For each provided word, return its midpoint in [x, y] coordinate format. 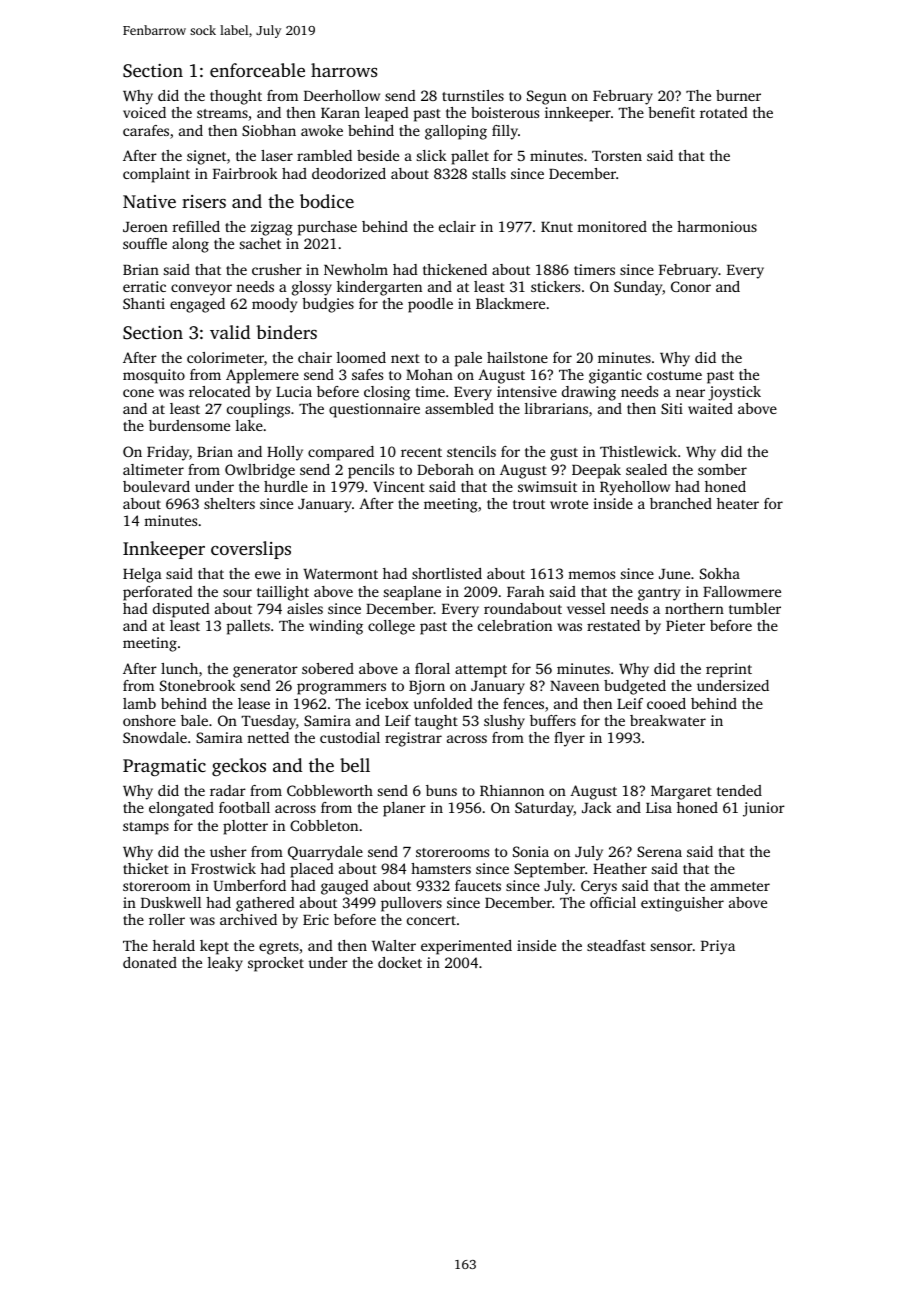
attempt [481, 671]
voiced [144, 112]
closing [387, 393]
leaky [225, 964]
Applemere [262, 376]
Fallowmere [742, 591]
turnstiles [473, 95]
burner [738, 95]
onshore [149, 720]
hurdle [286, 486]
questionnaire [374, 410]
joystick [734, 393]
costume [674, 375]
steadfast [616, 945]
